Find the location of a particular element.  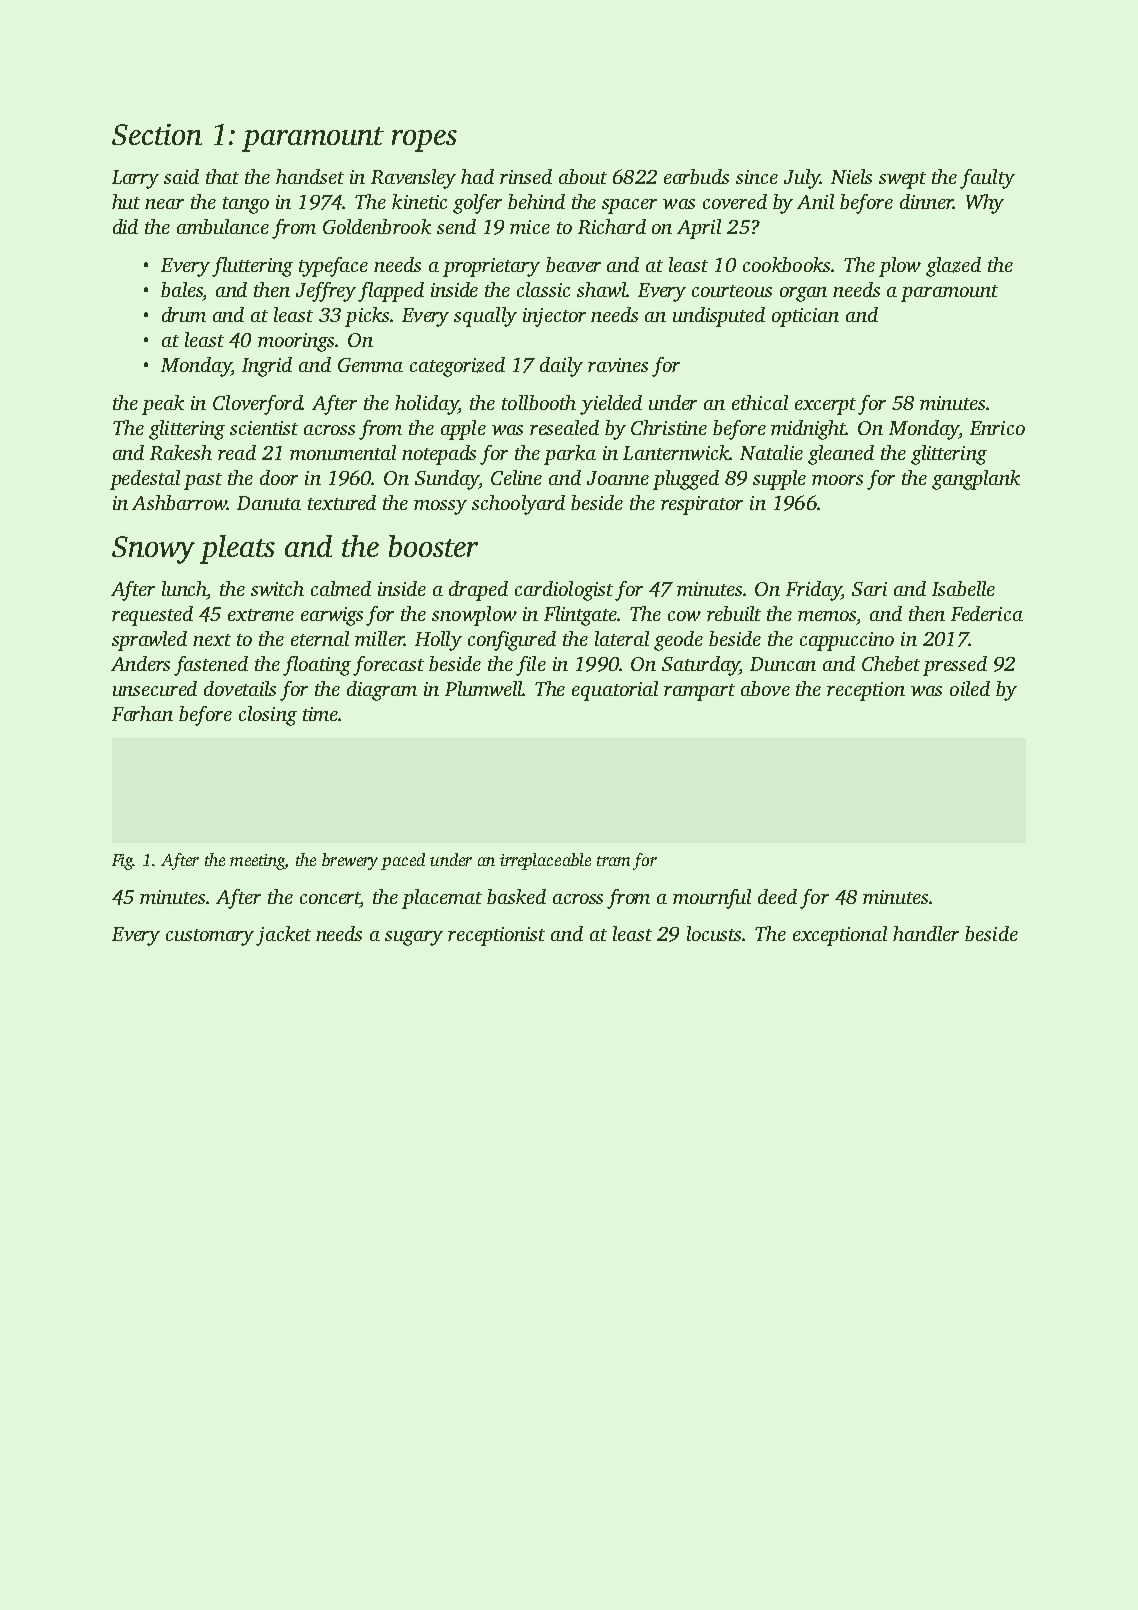

Farhan is located at coordinates (142, 713).
